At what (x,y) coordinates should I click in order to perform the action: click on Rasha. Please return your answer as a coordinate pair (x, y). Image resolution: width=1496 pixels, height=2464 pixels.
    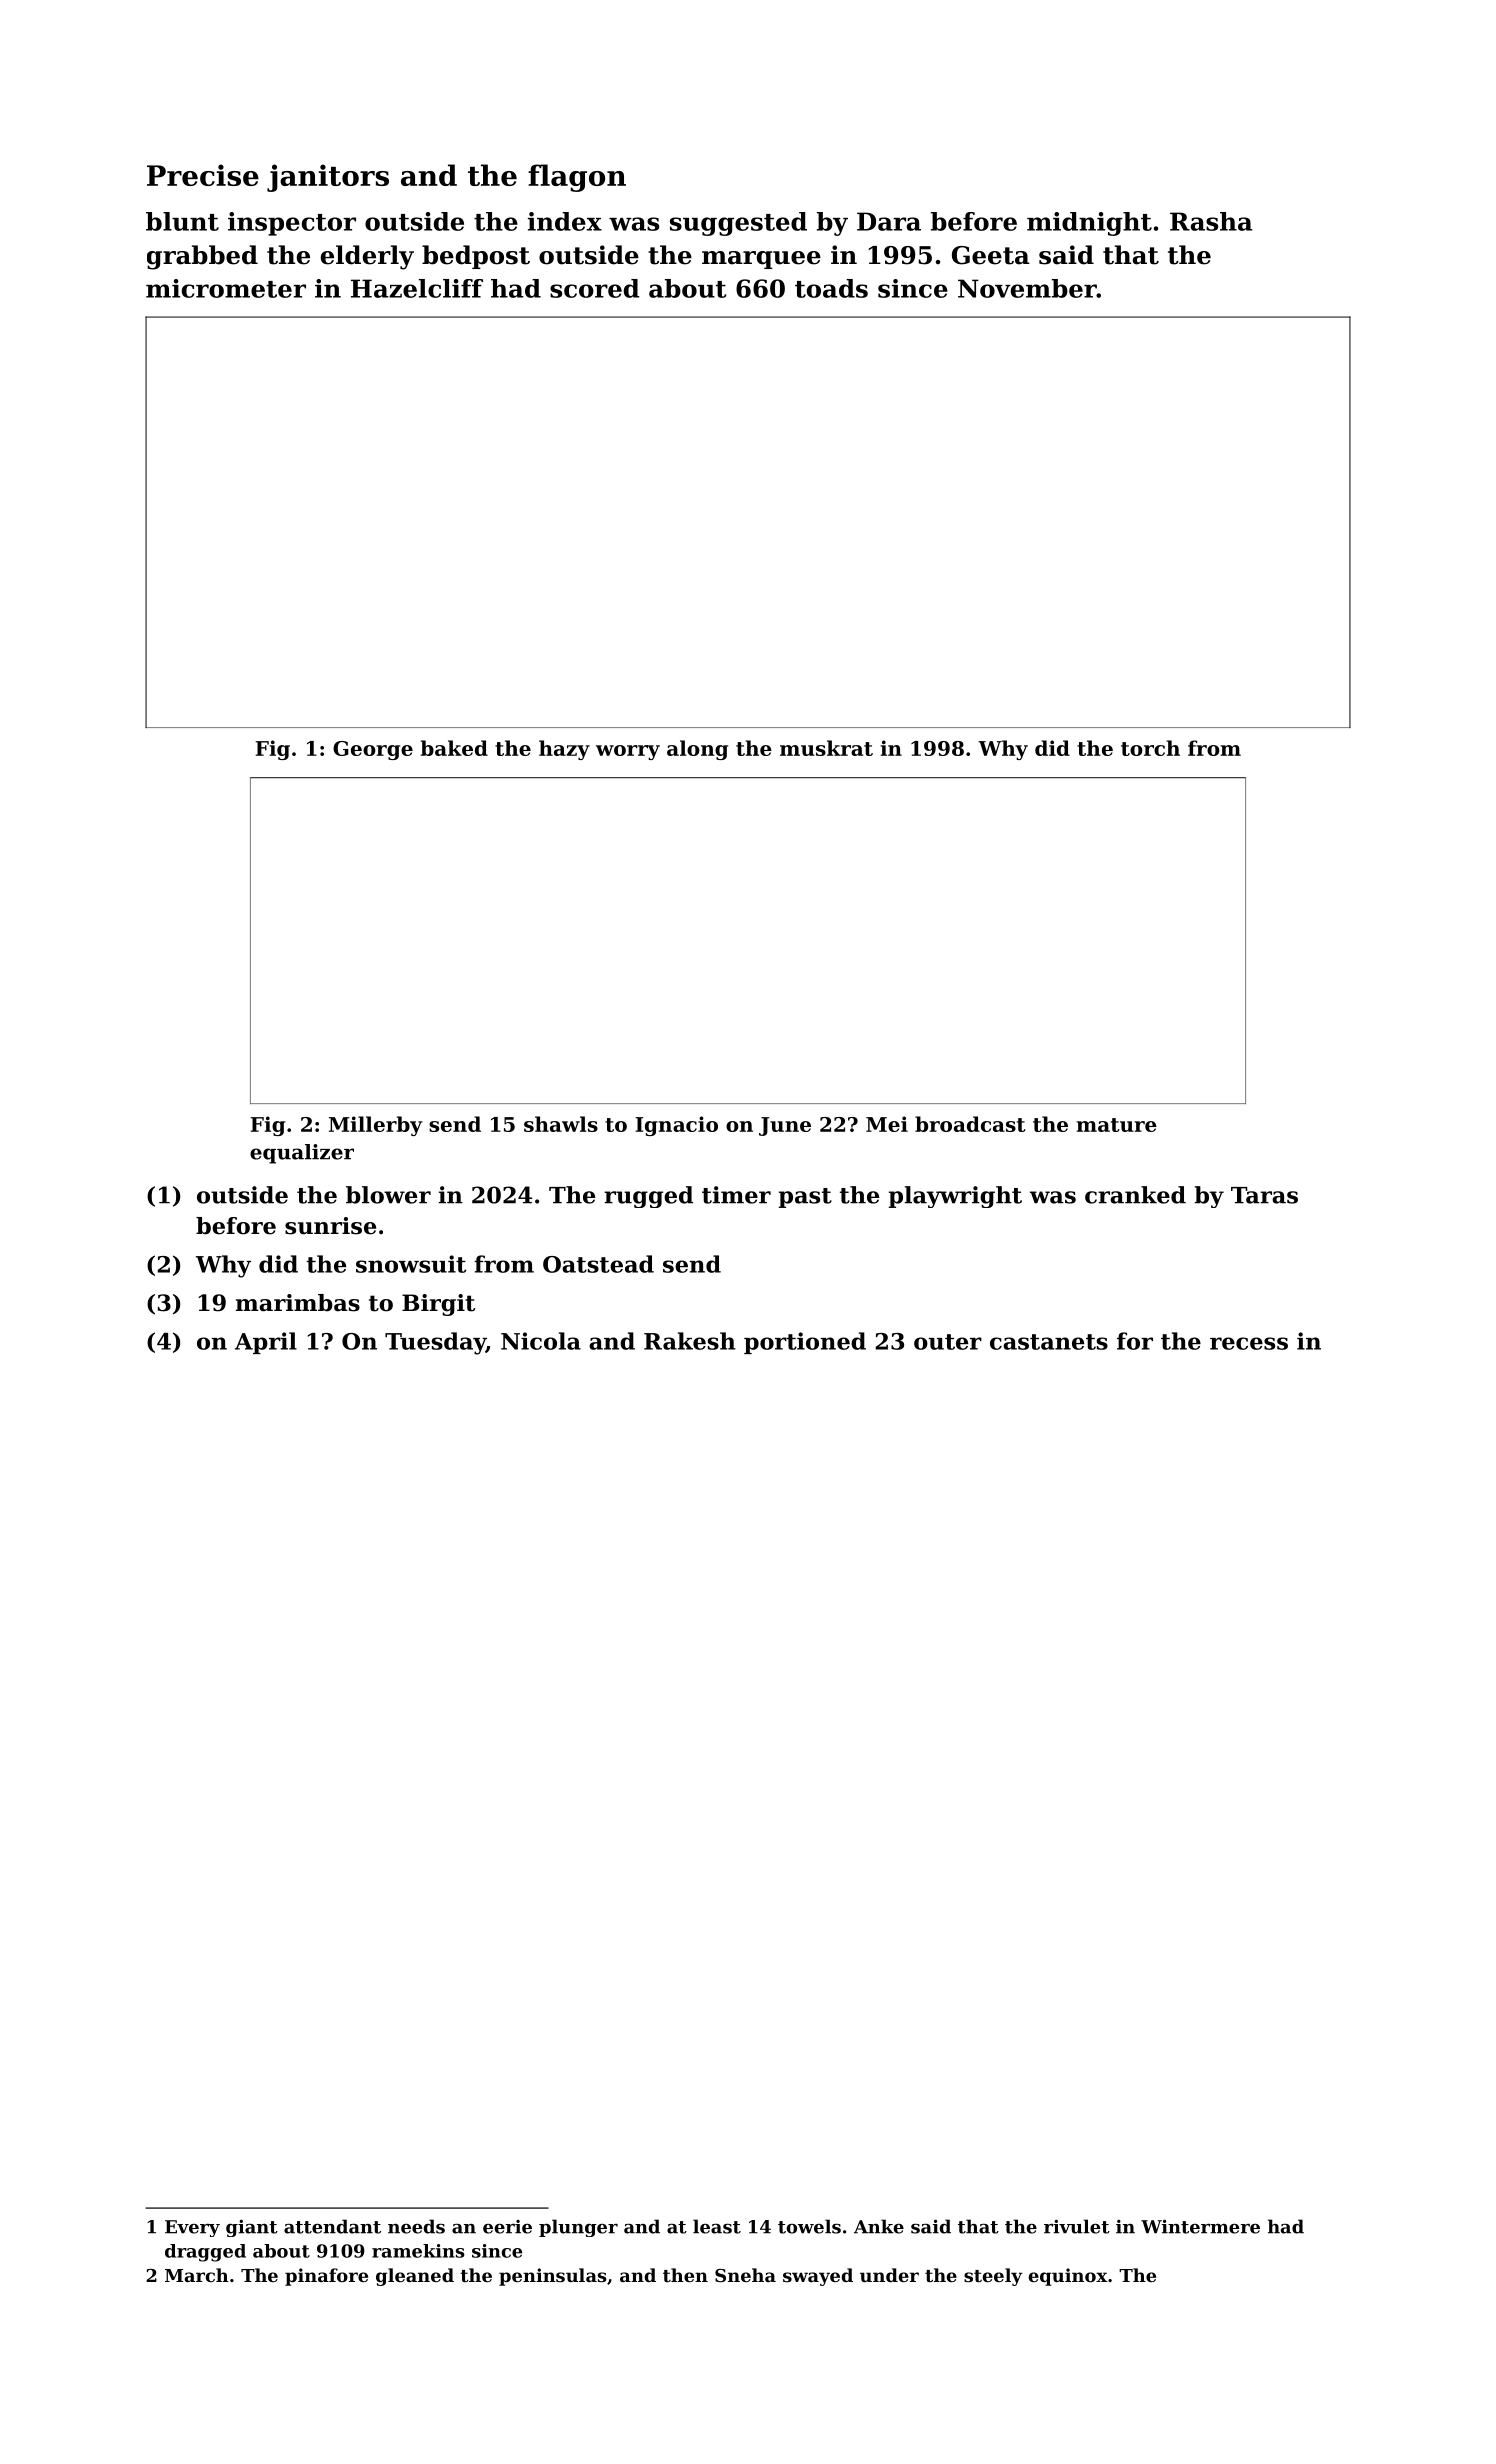
    Looking at the image, I should click on (1211, 221).
